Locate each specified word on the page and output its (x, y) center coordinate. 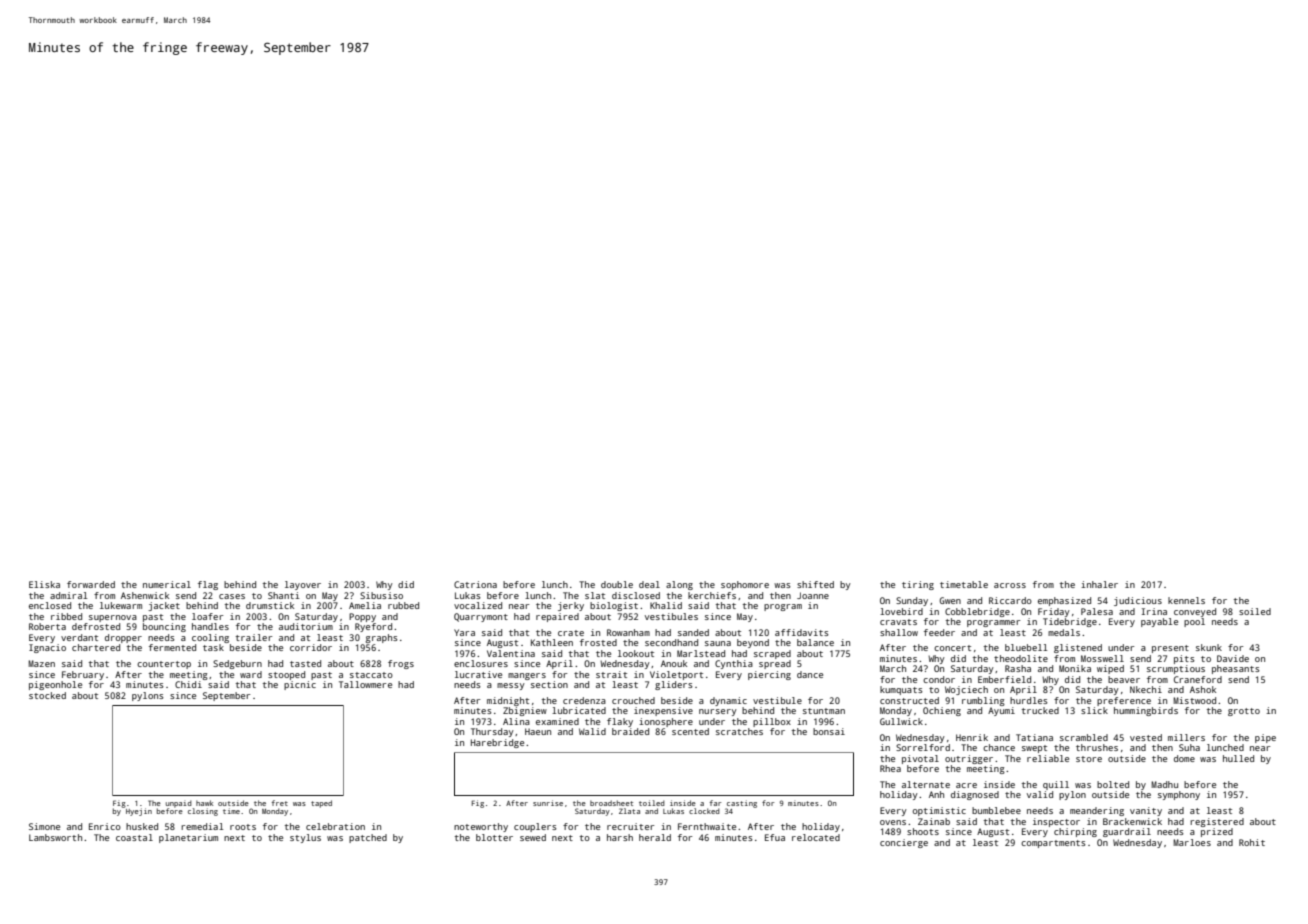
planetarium (188, 838)
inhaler (1099, 584)
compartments (1053, 844)
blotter (494, 837)
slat (595, 595)
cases (232, 596)
